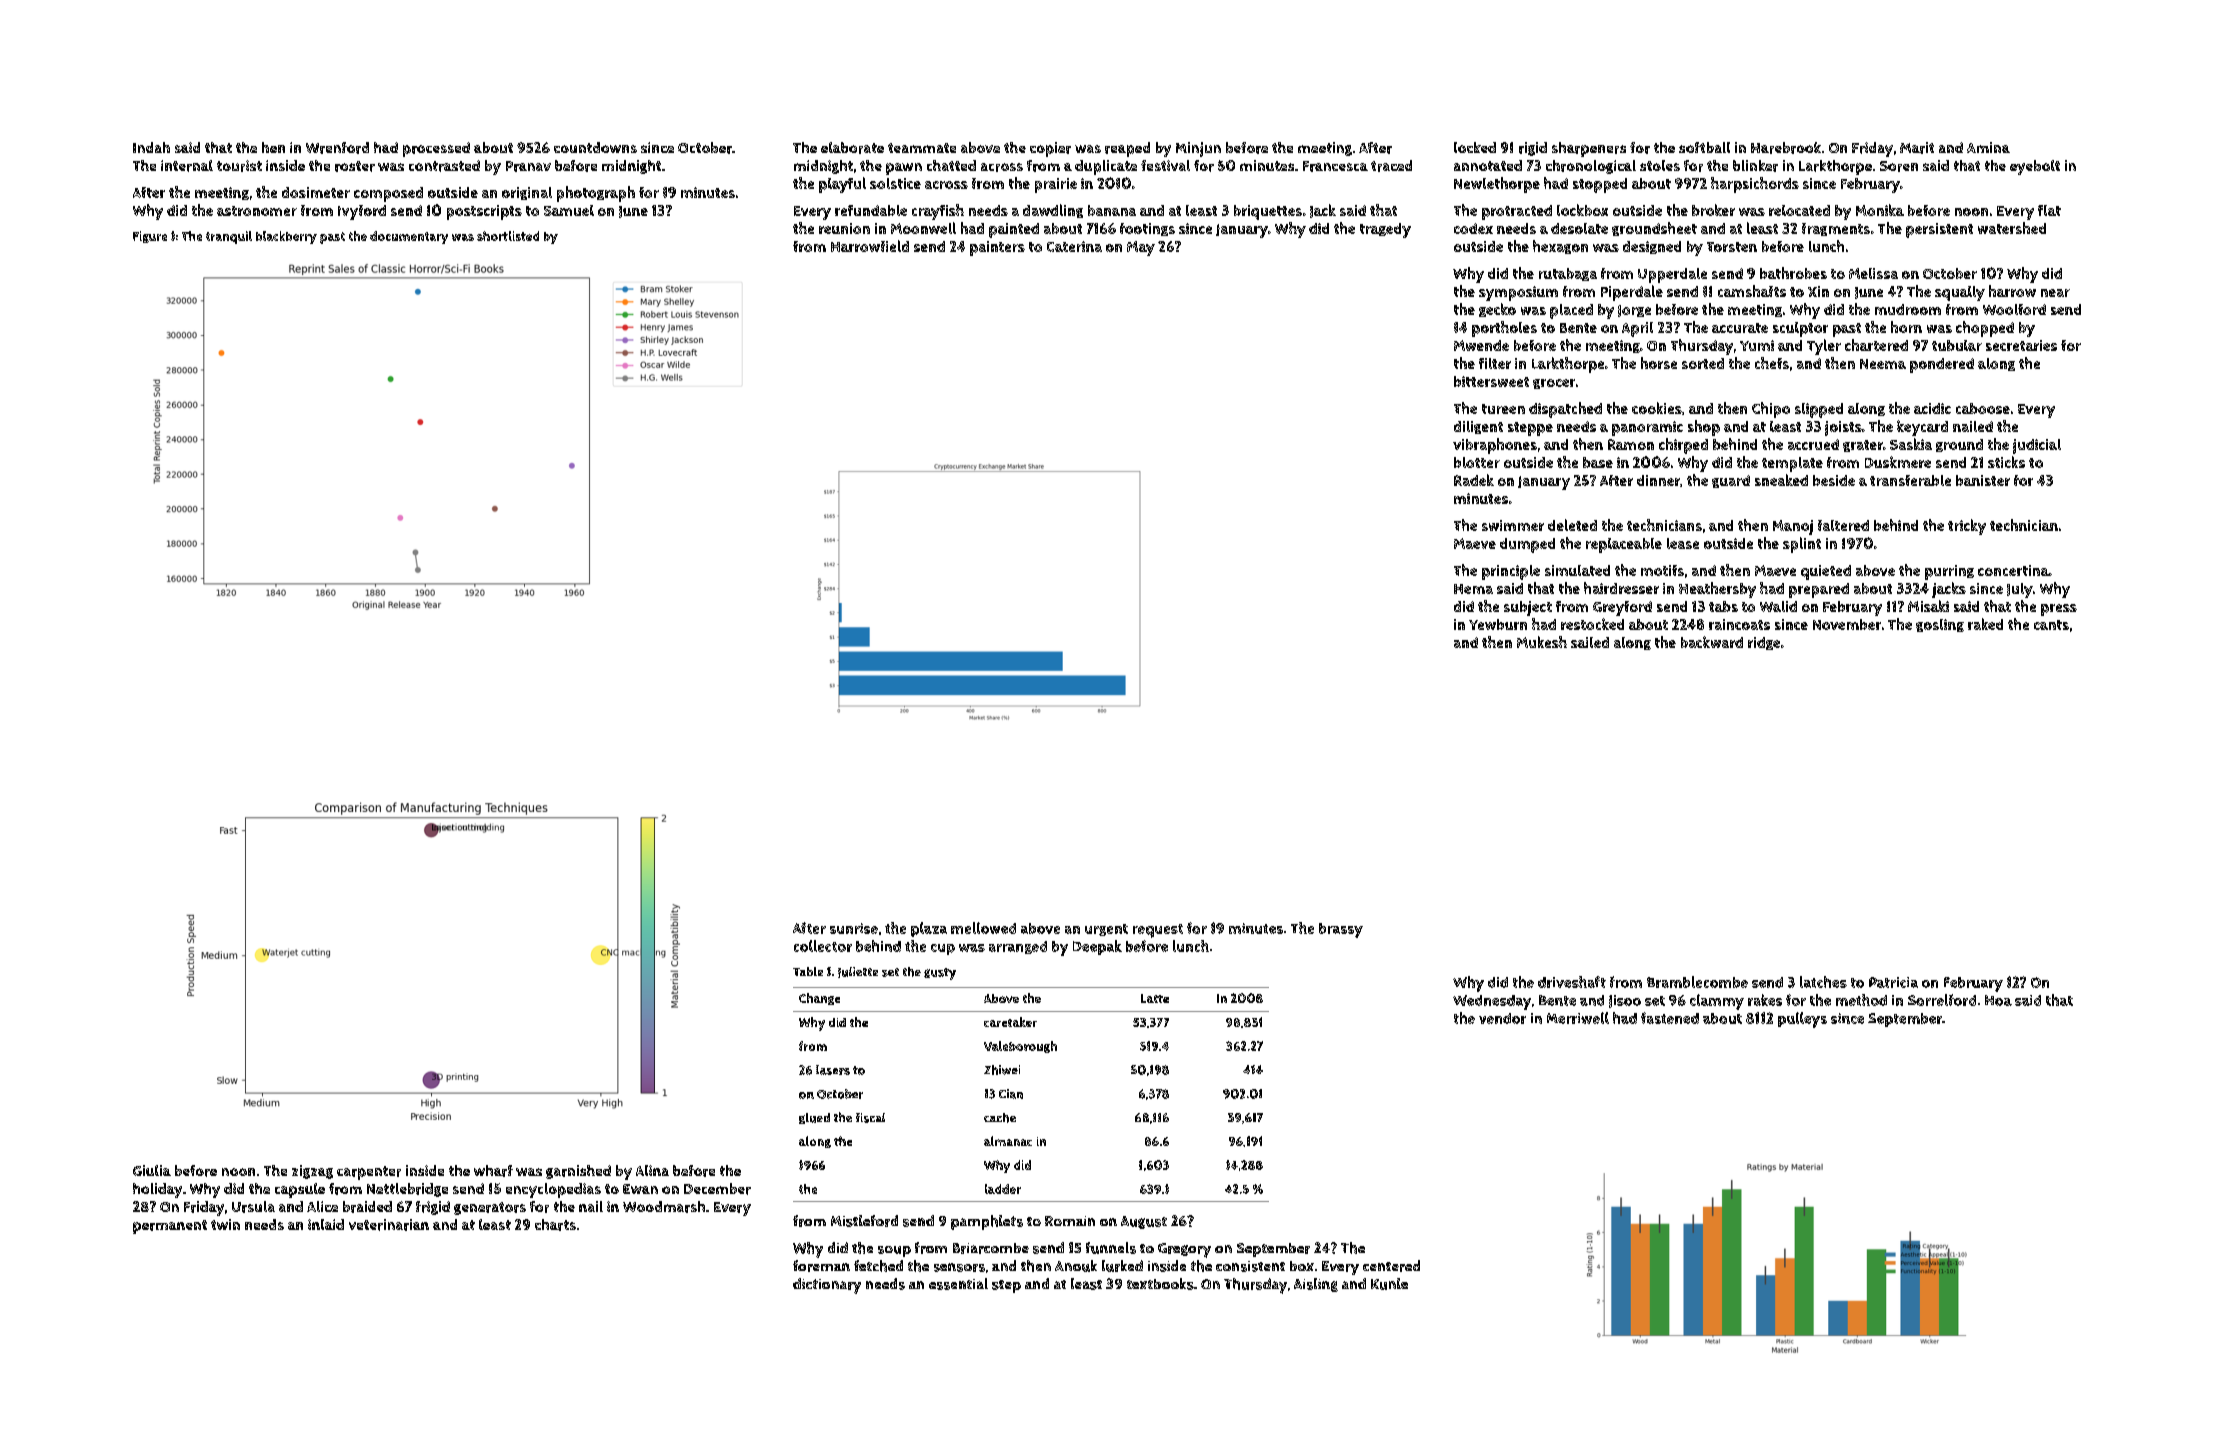  I want to click on brassy, so click(1341, 930).
